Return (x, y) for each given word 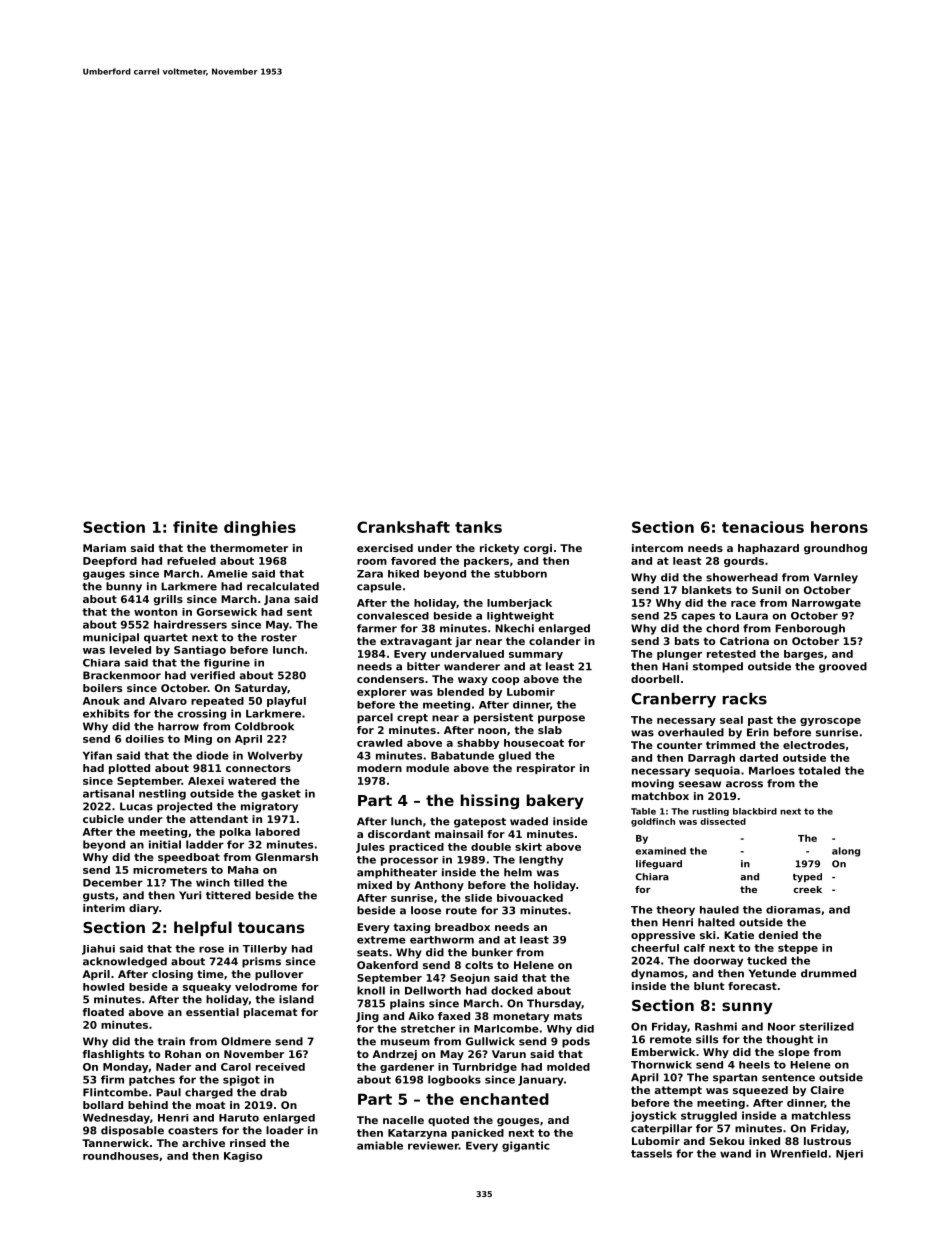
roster (279, 638)
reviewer (433, 1145)
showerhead (742, 577)
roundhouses (121, 1156)
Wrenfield (798, 1154)
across (744, 784)
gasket (281, 794)
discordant (399, 834)
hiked (403, 574)
